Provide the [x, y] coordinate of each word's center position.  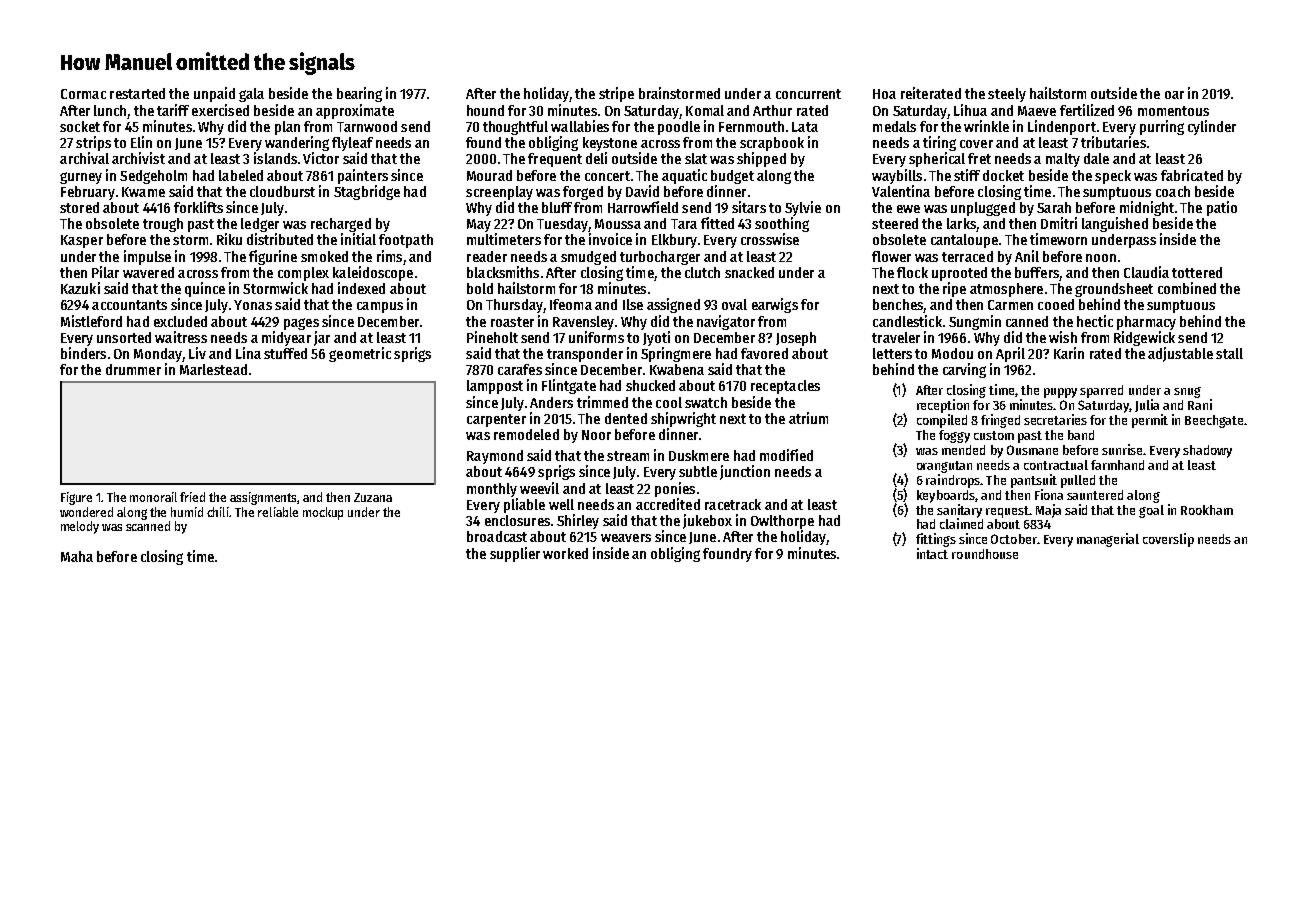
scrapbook [772, 144]
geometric [360, 354]
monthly [492, 490]
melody [80, 527]
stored [79, 207]
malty [1063, 160]
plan [287, 128]
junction [745, 472]
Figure [76, 498]
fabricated [1192, 175]
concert [607, 176]
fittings [936, 540]
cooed [1056, 304]
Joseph [796, 339]
